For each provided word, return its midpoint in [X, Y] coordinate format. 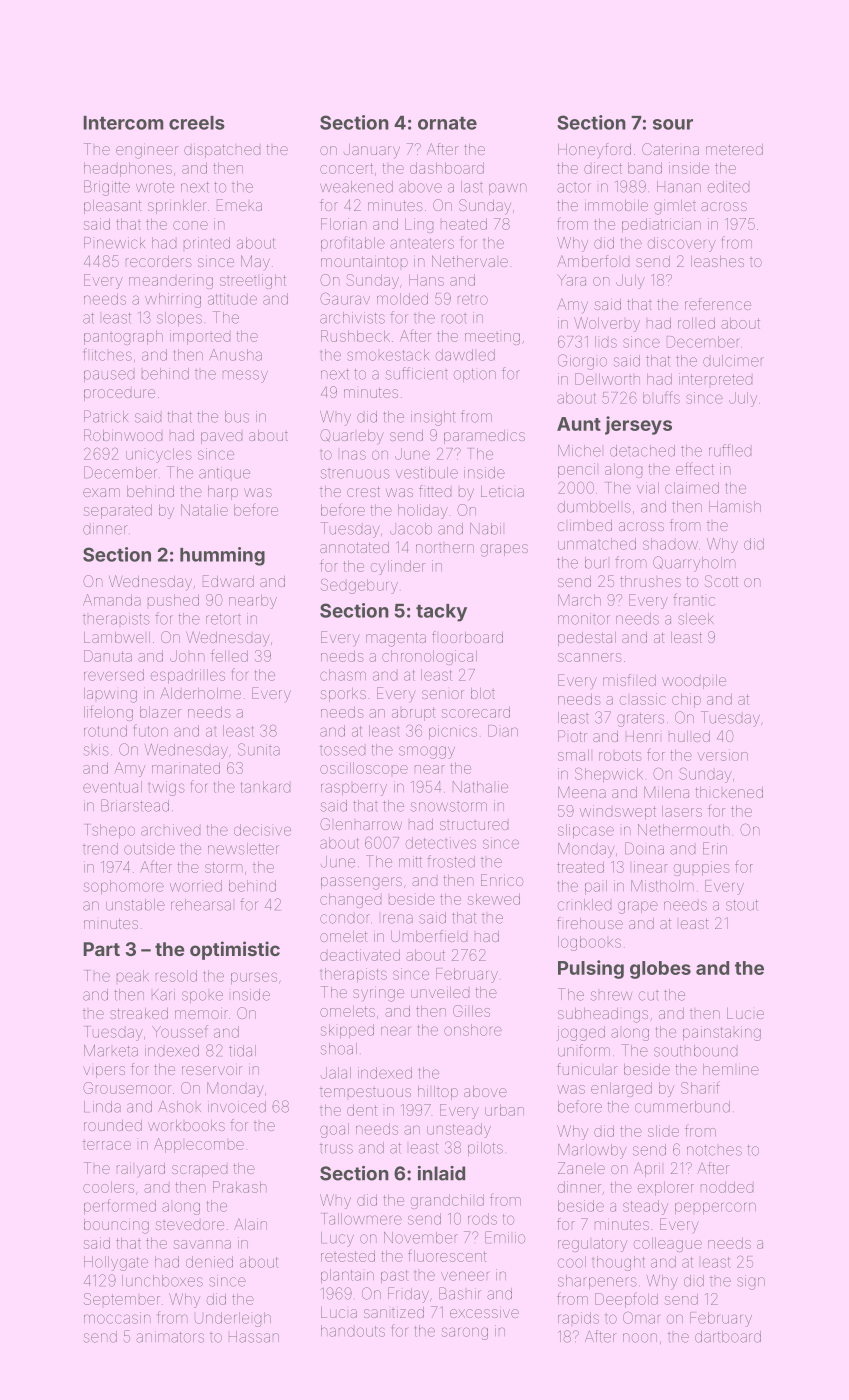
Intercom [123, 123]
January [372, 151]
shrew [611, 996]
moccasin [117, 1318]
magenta [396, 639]
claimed [692, 488]
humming [222, 556]
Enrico [502, 880]
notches [714, 1150]
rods [482, 1219]
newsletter [243, 849]
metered [734, 149]
